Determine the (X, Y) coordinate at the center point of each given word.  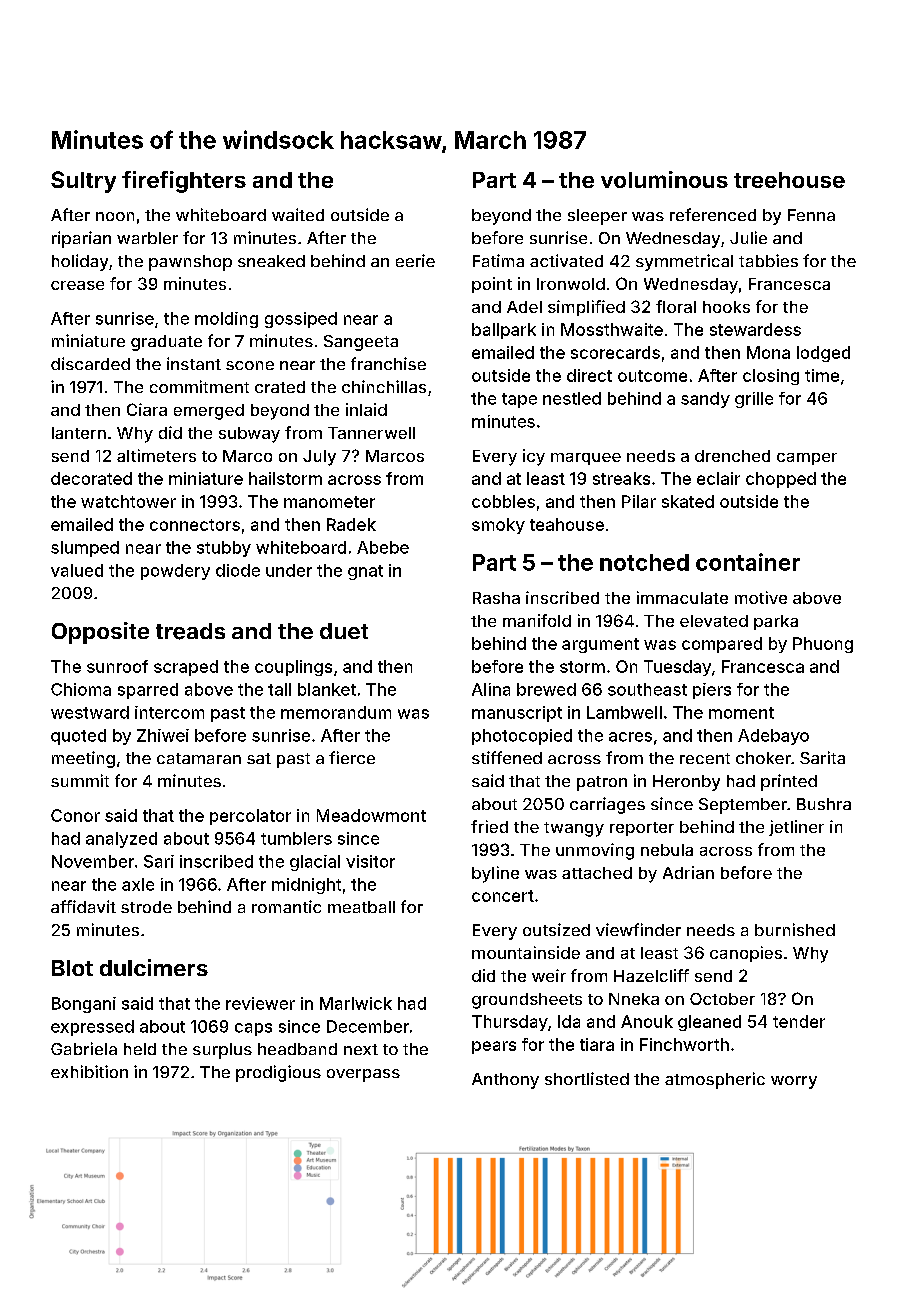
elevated (714, 621)
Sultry (83, 182)
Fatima (498, 260)
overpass (363, 1075)
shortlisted (587, 1078)
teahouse (567, 524)
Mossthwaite (612, 329)
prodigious (278, 1073)
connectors (195, 525)
